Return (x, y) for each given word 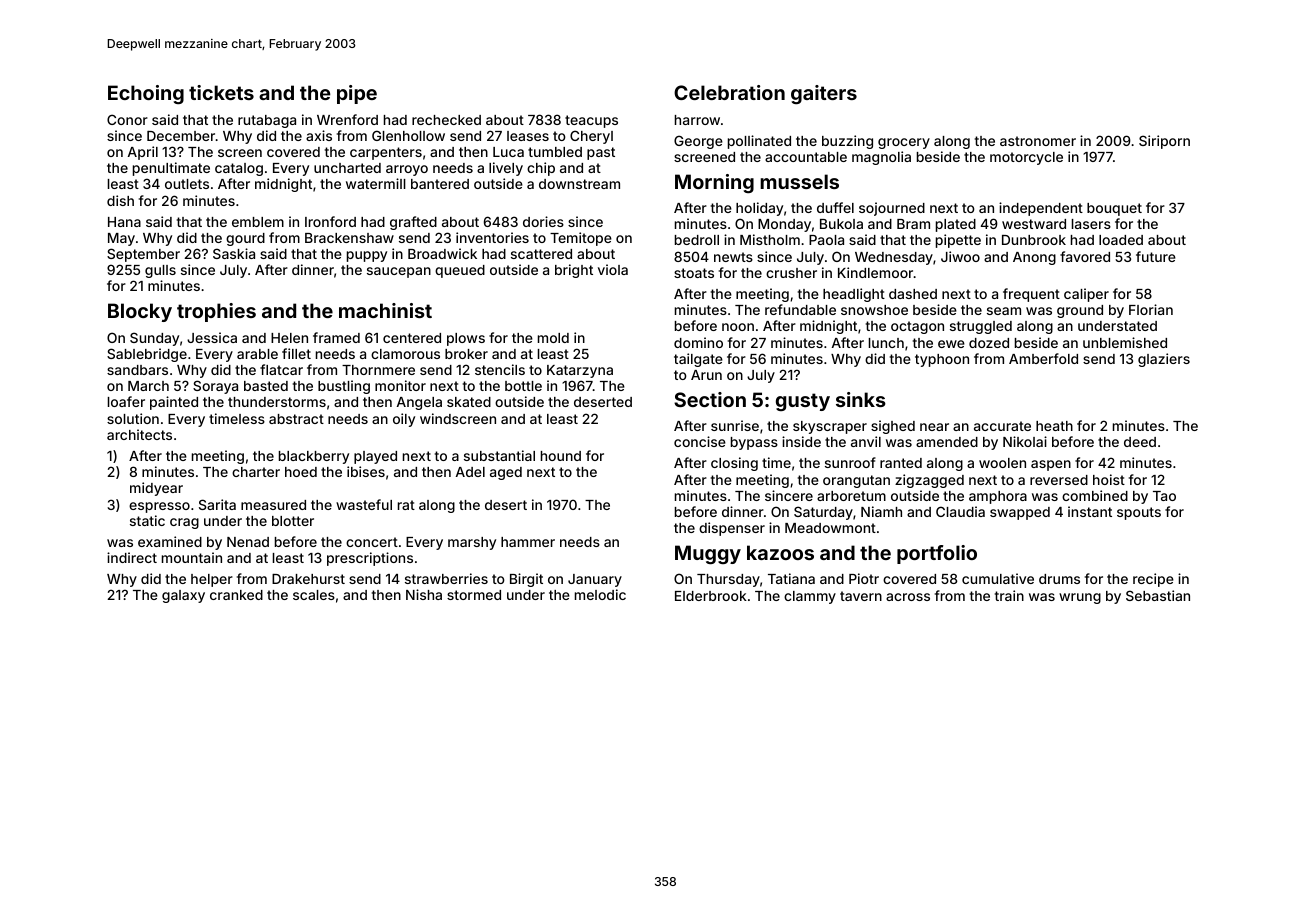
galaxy (183, 596)
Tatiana (791, 578)
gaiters (824, 94)
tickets (221, 92)
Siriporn (1164, 142)
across (908, 597)
